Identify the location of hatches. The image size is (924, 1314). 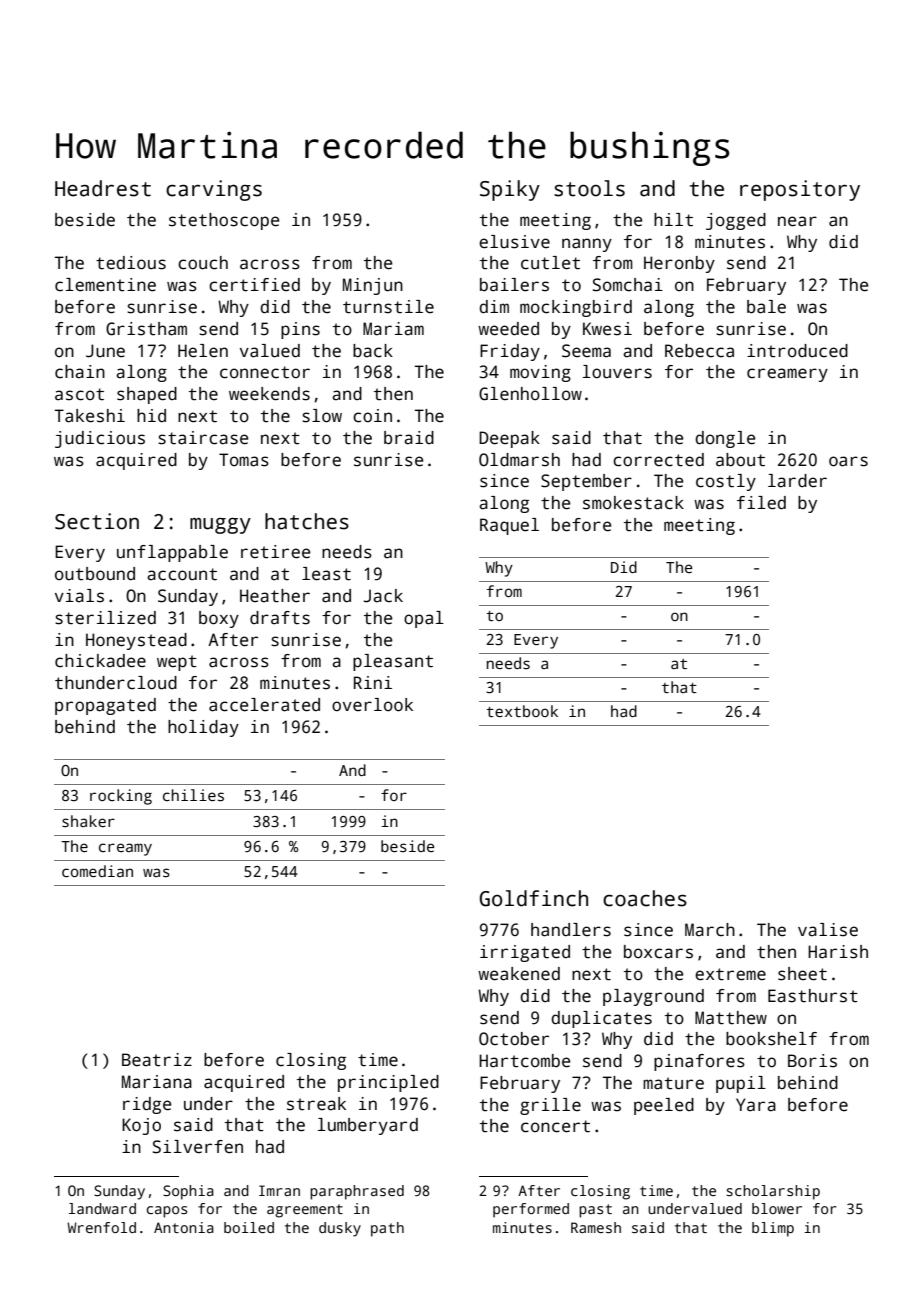
(307, 521).
